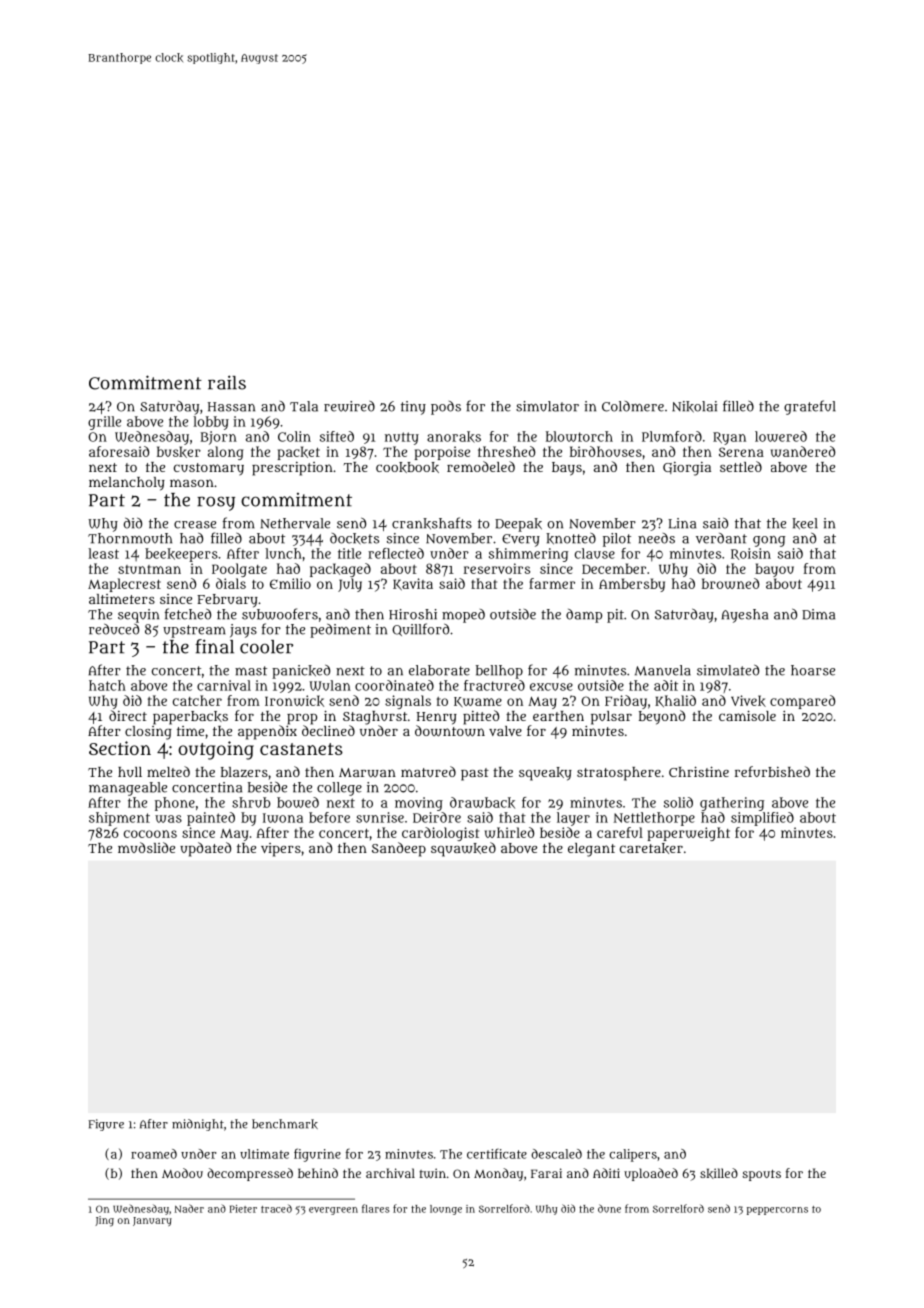 This document has width=924, height=1308. I want to click on peppercorns, so click(777, 1211).
